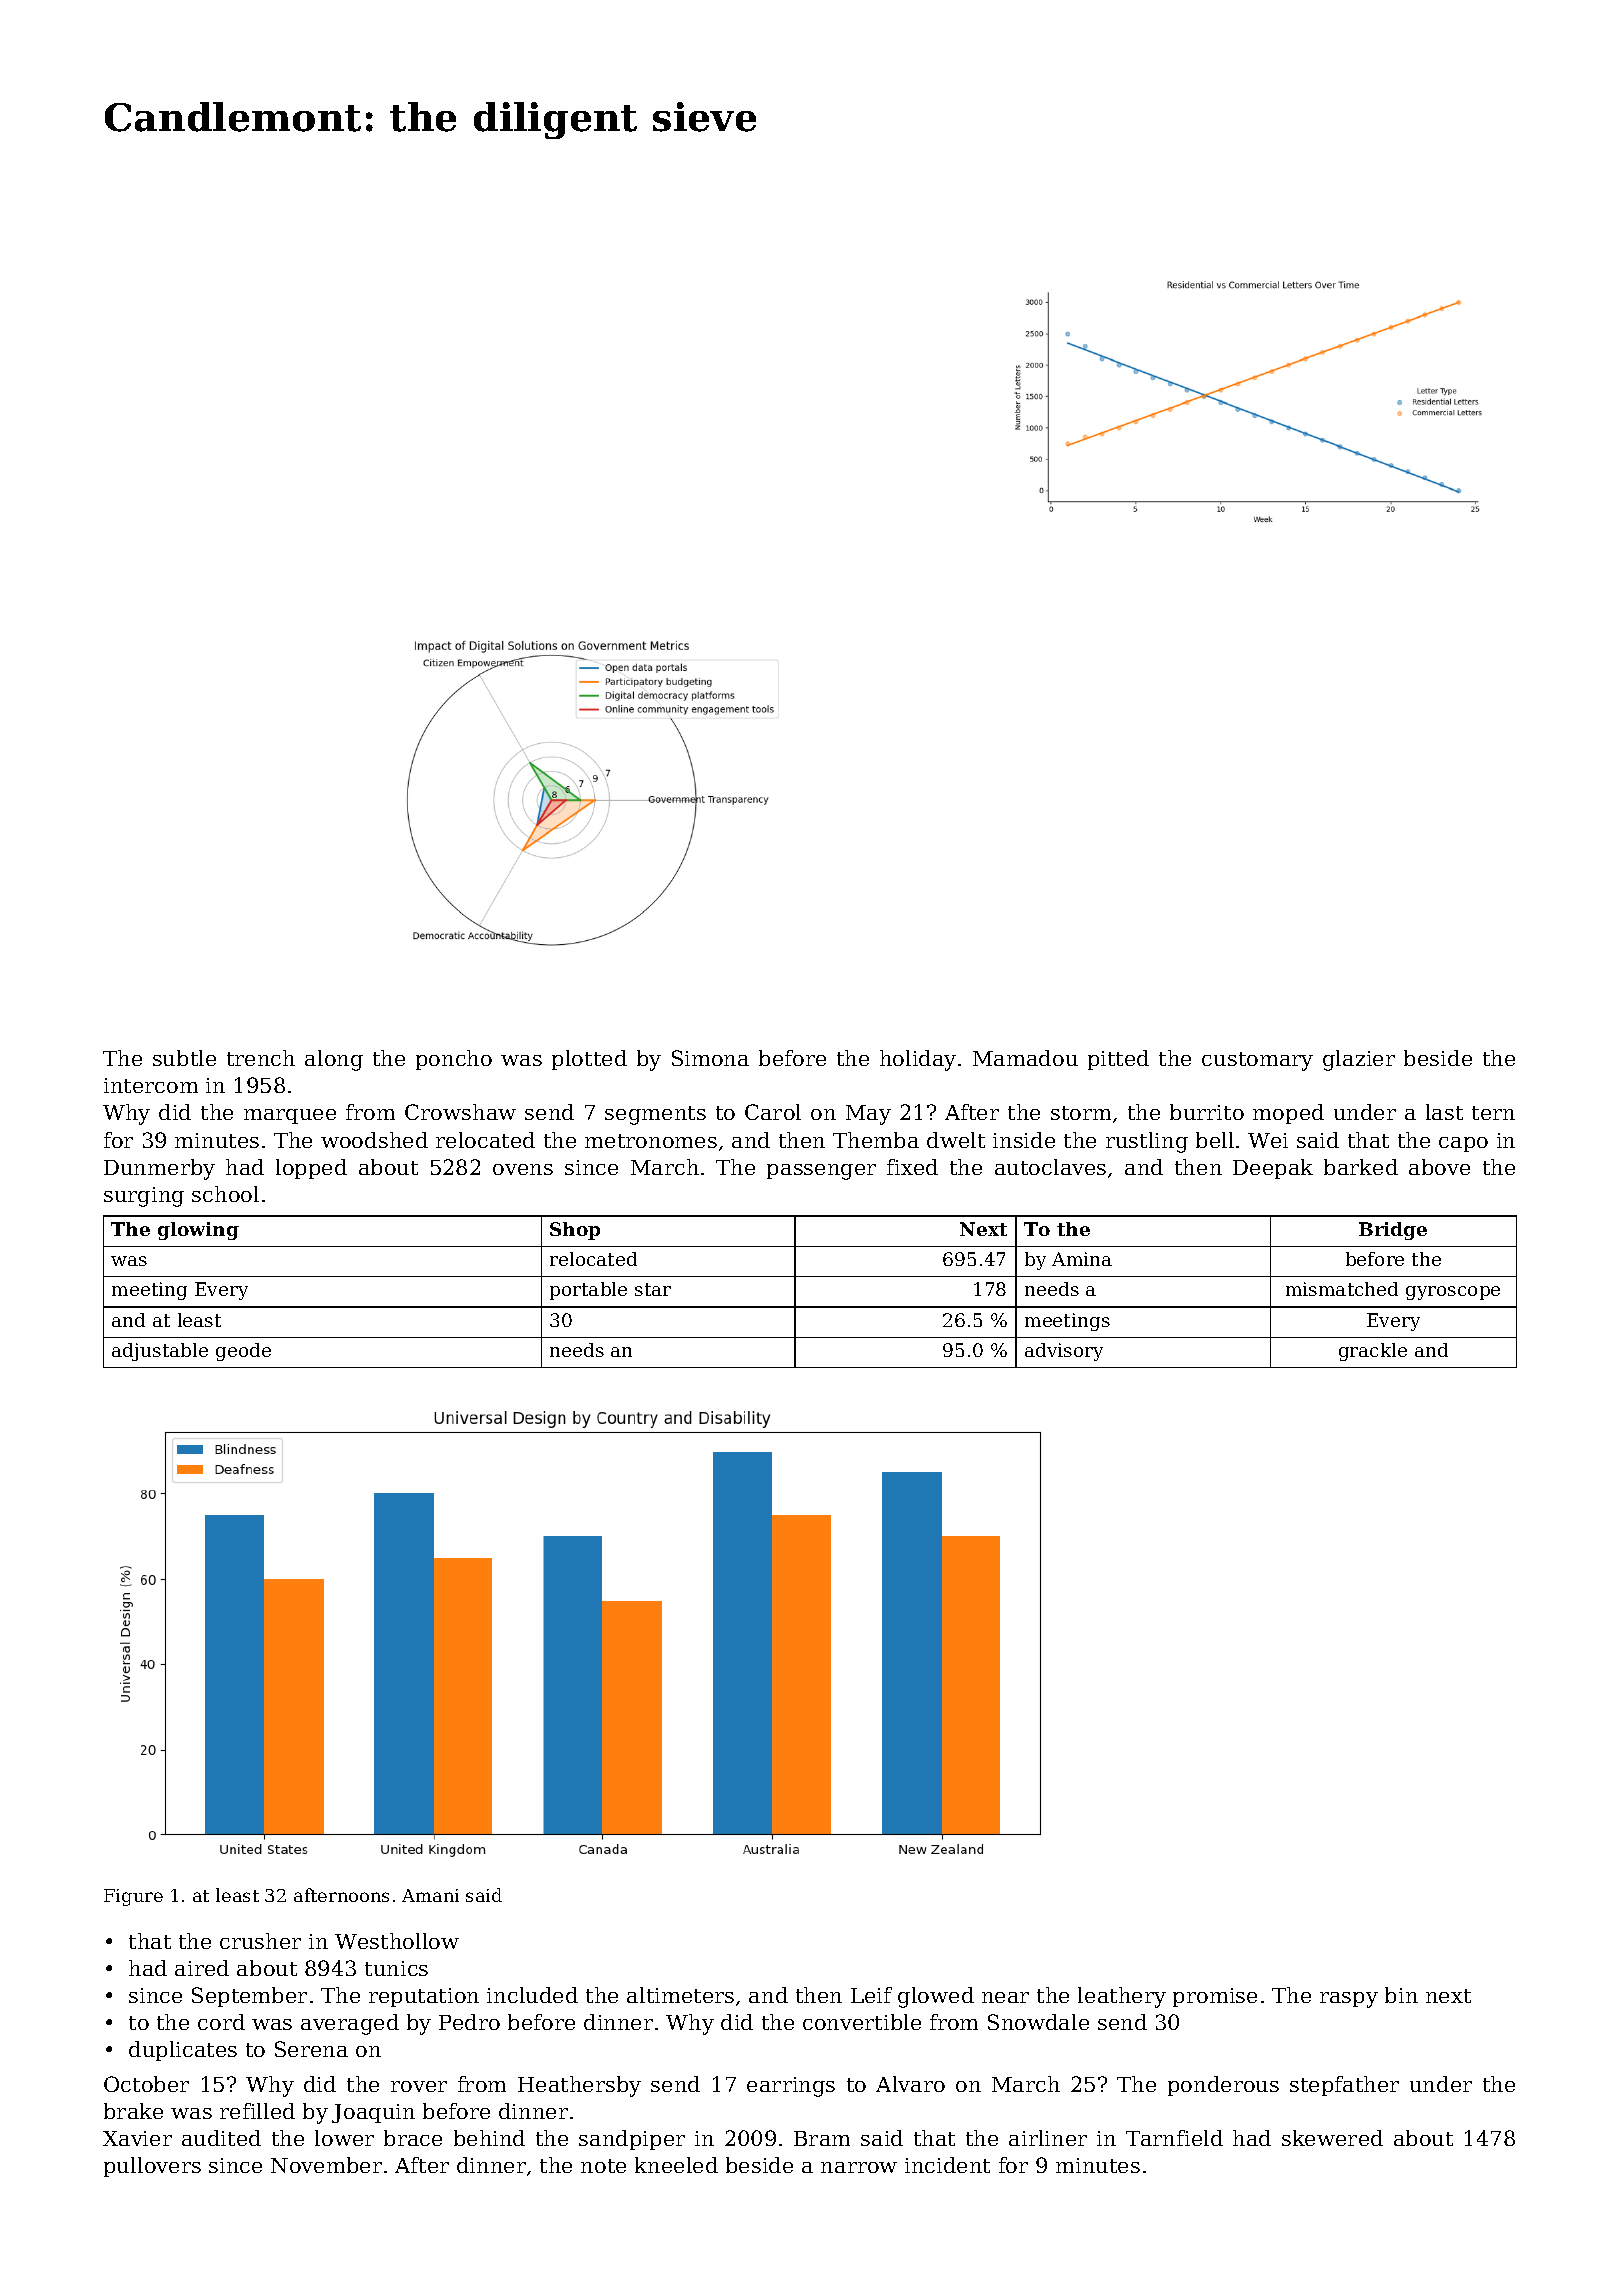 Image resolution: width=1620 pixels, height=2292 pixels. I want to click on star, so click(653, 1289).
